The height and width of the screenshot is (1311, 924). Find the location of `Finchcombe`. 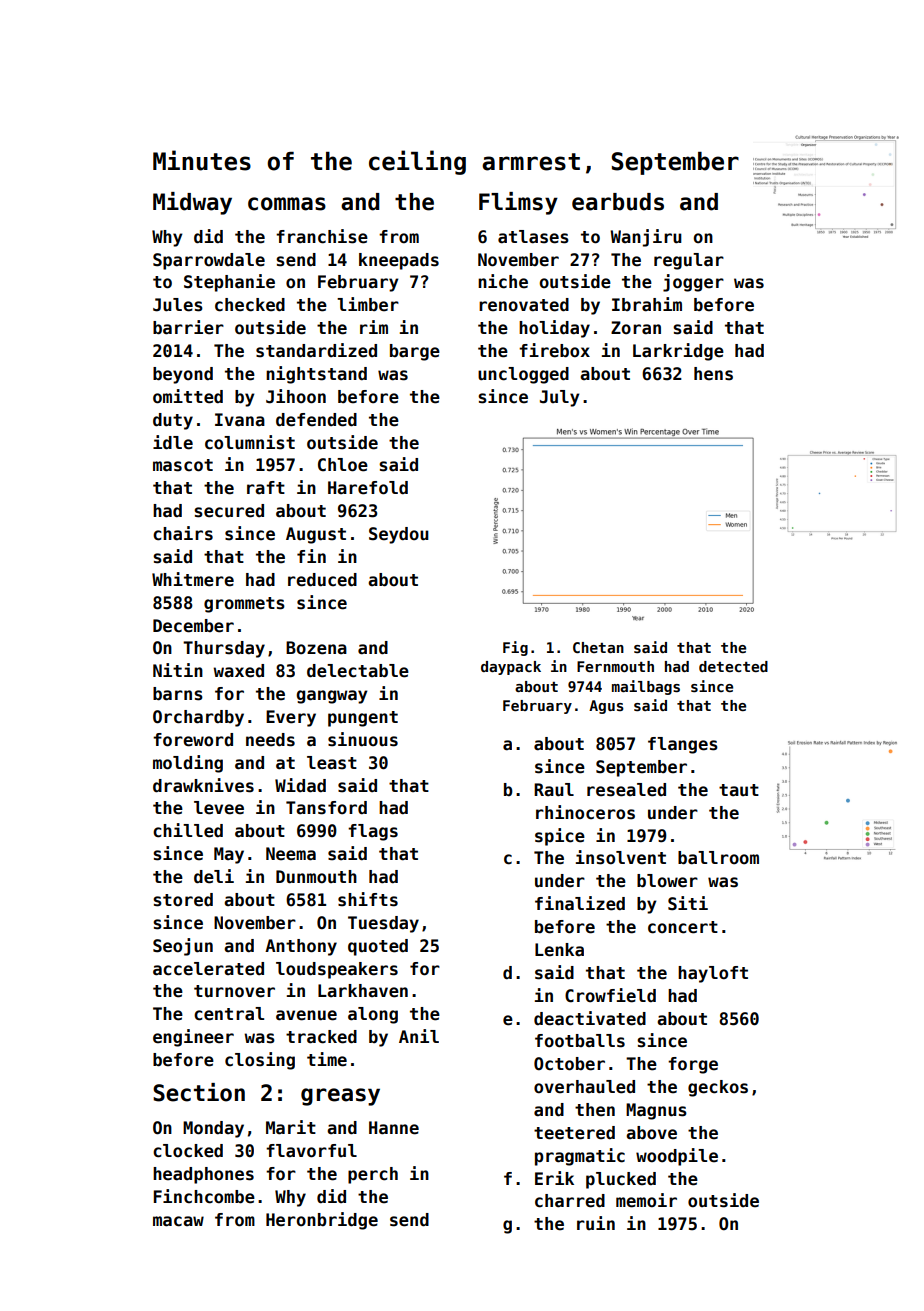

Finchcombe is located at coordinates (204, 1196).
